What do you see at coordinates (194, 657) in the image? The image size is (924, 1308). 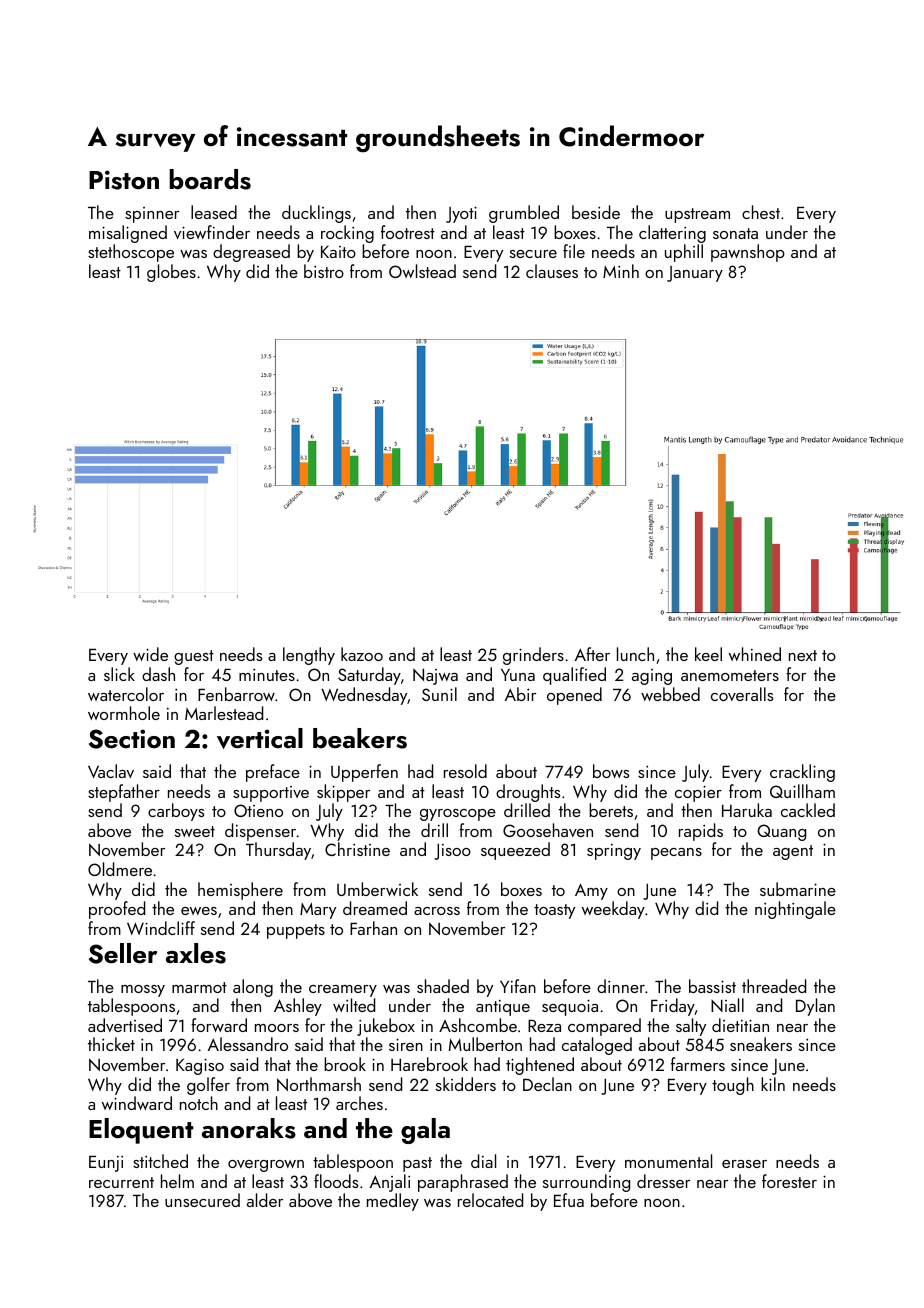 I see `guest` at bounding box center [194, 657].
